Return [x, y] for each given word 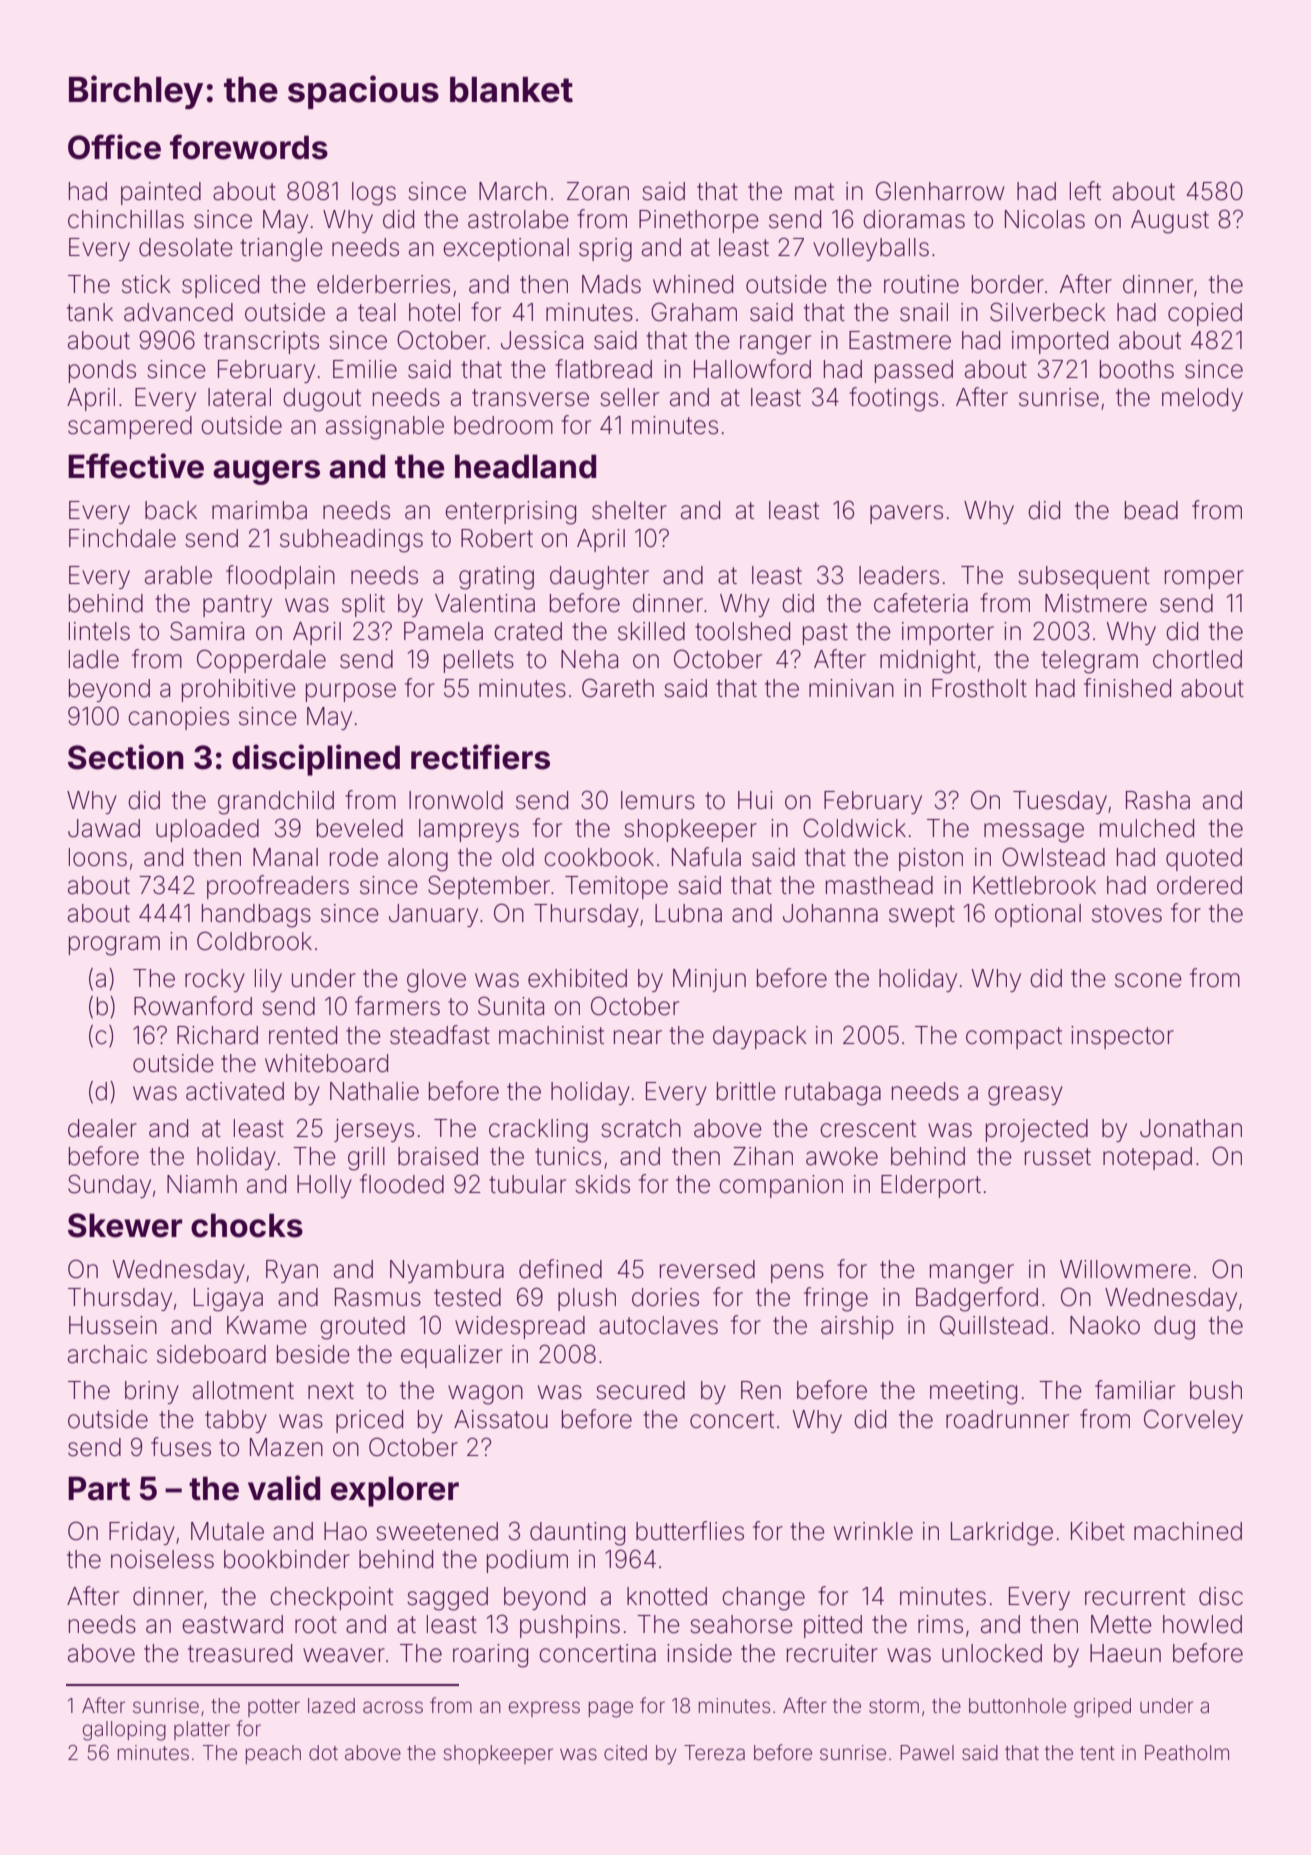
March [513, 191]
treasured [240, 1653]
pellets [479, 661]
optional [1038, 915]
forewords [249, 147]
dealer [102, 1128]
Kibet [1098, 1531]
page [611, 1709]
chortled [1197, 659]
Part [99, 1488]
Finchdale [122, 538]
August [1170, 222]
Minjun [709, 980]
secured [640, 1390]
